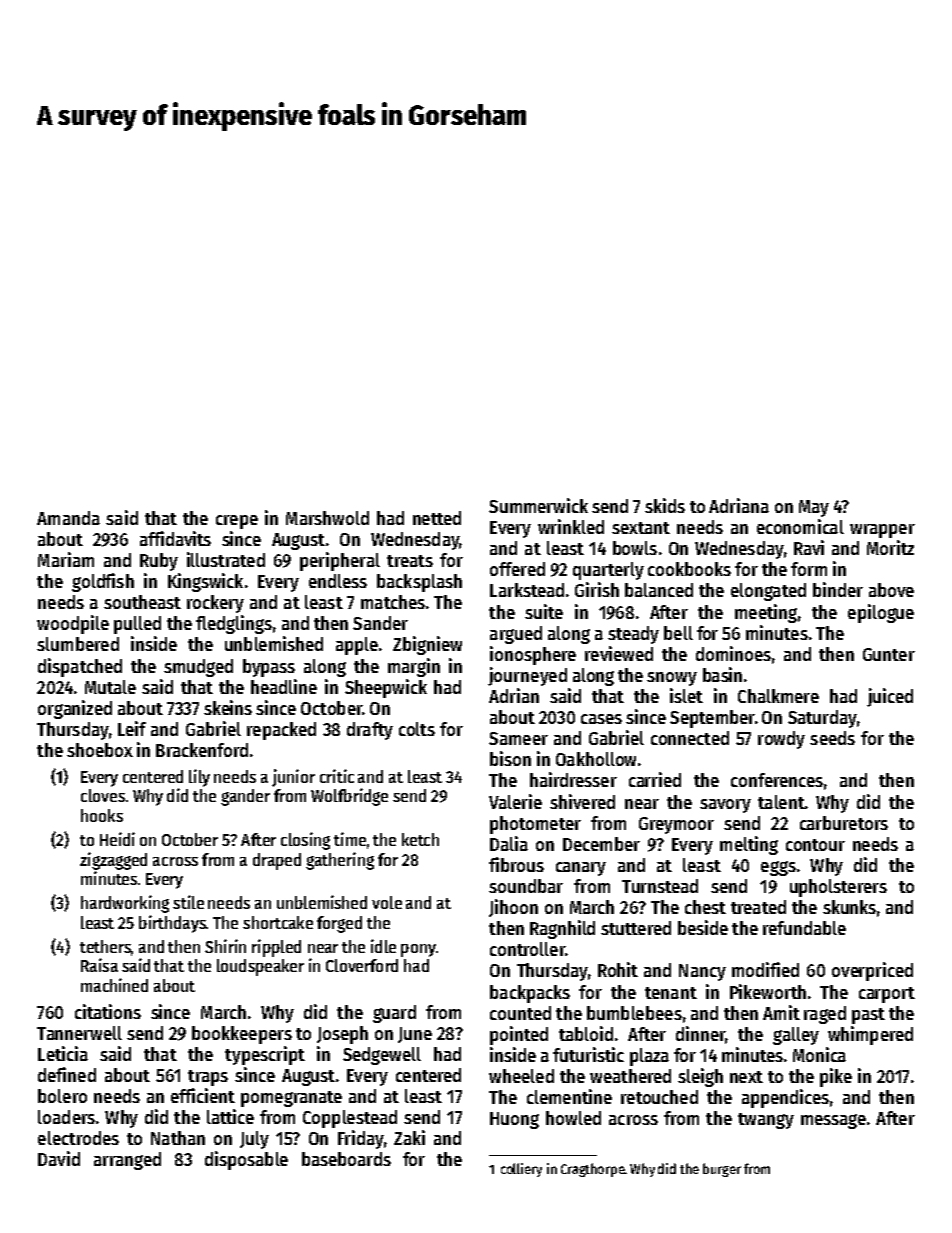 This screenshot has height=1233, width=952. What do you see at coordinates (844, 823) in the screenshot?
I see `carburetors` at bounding box center [844, 823].
